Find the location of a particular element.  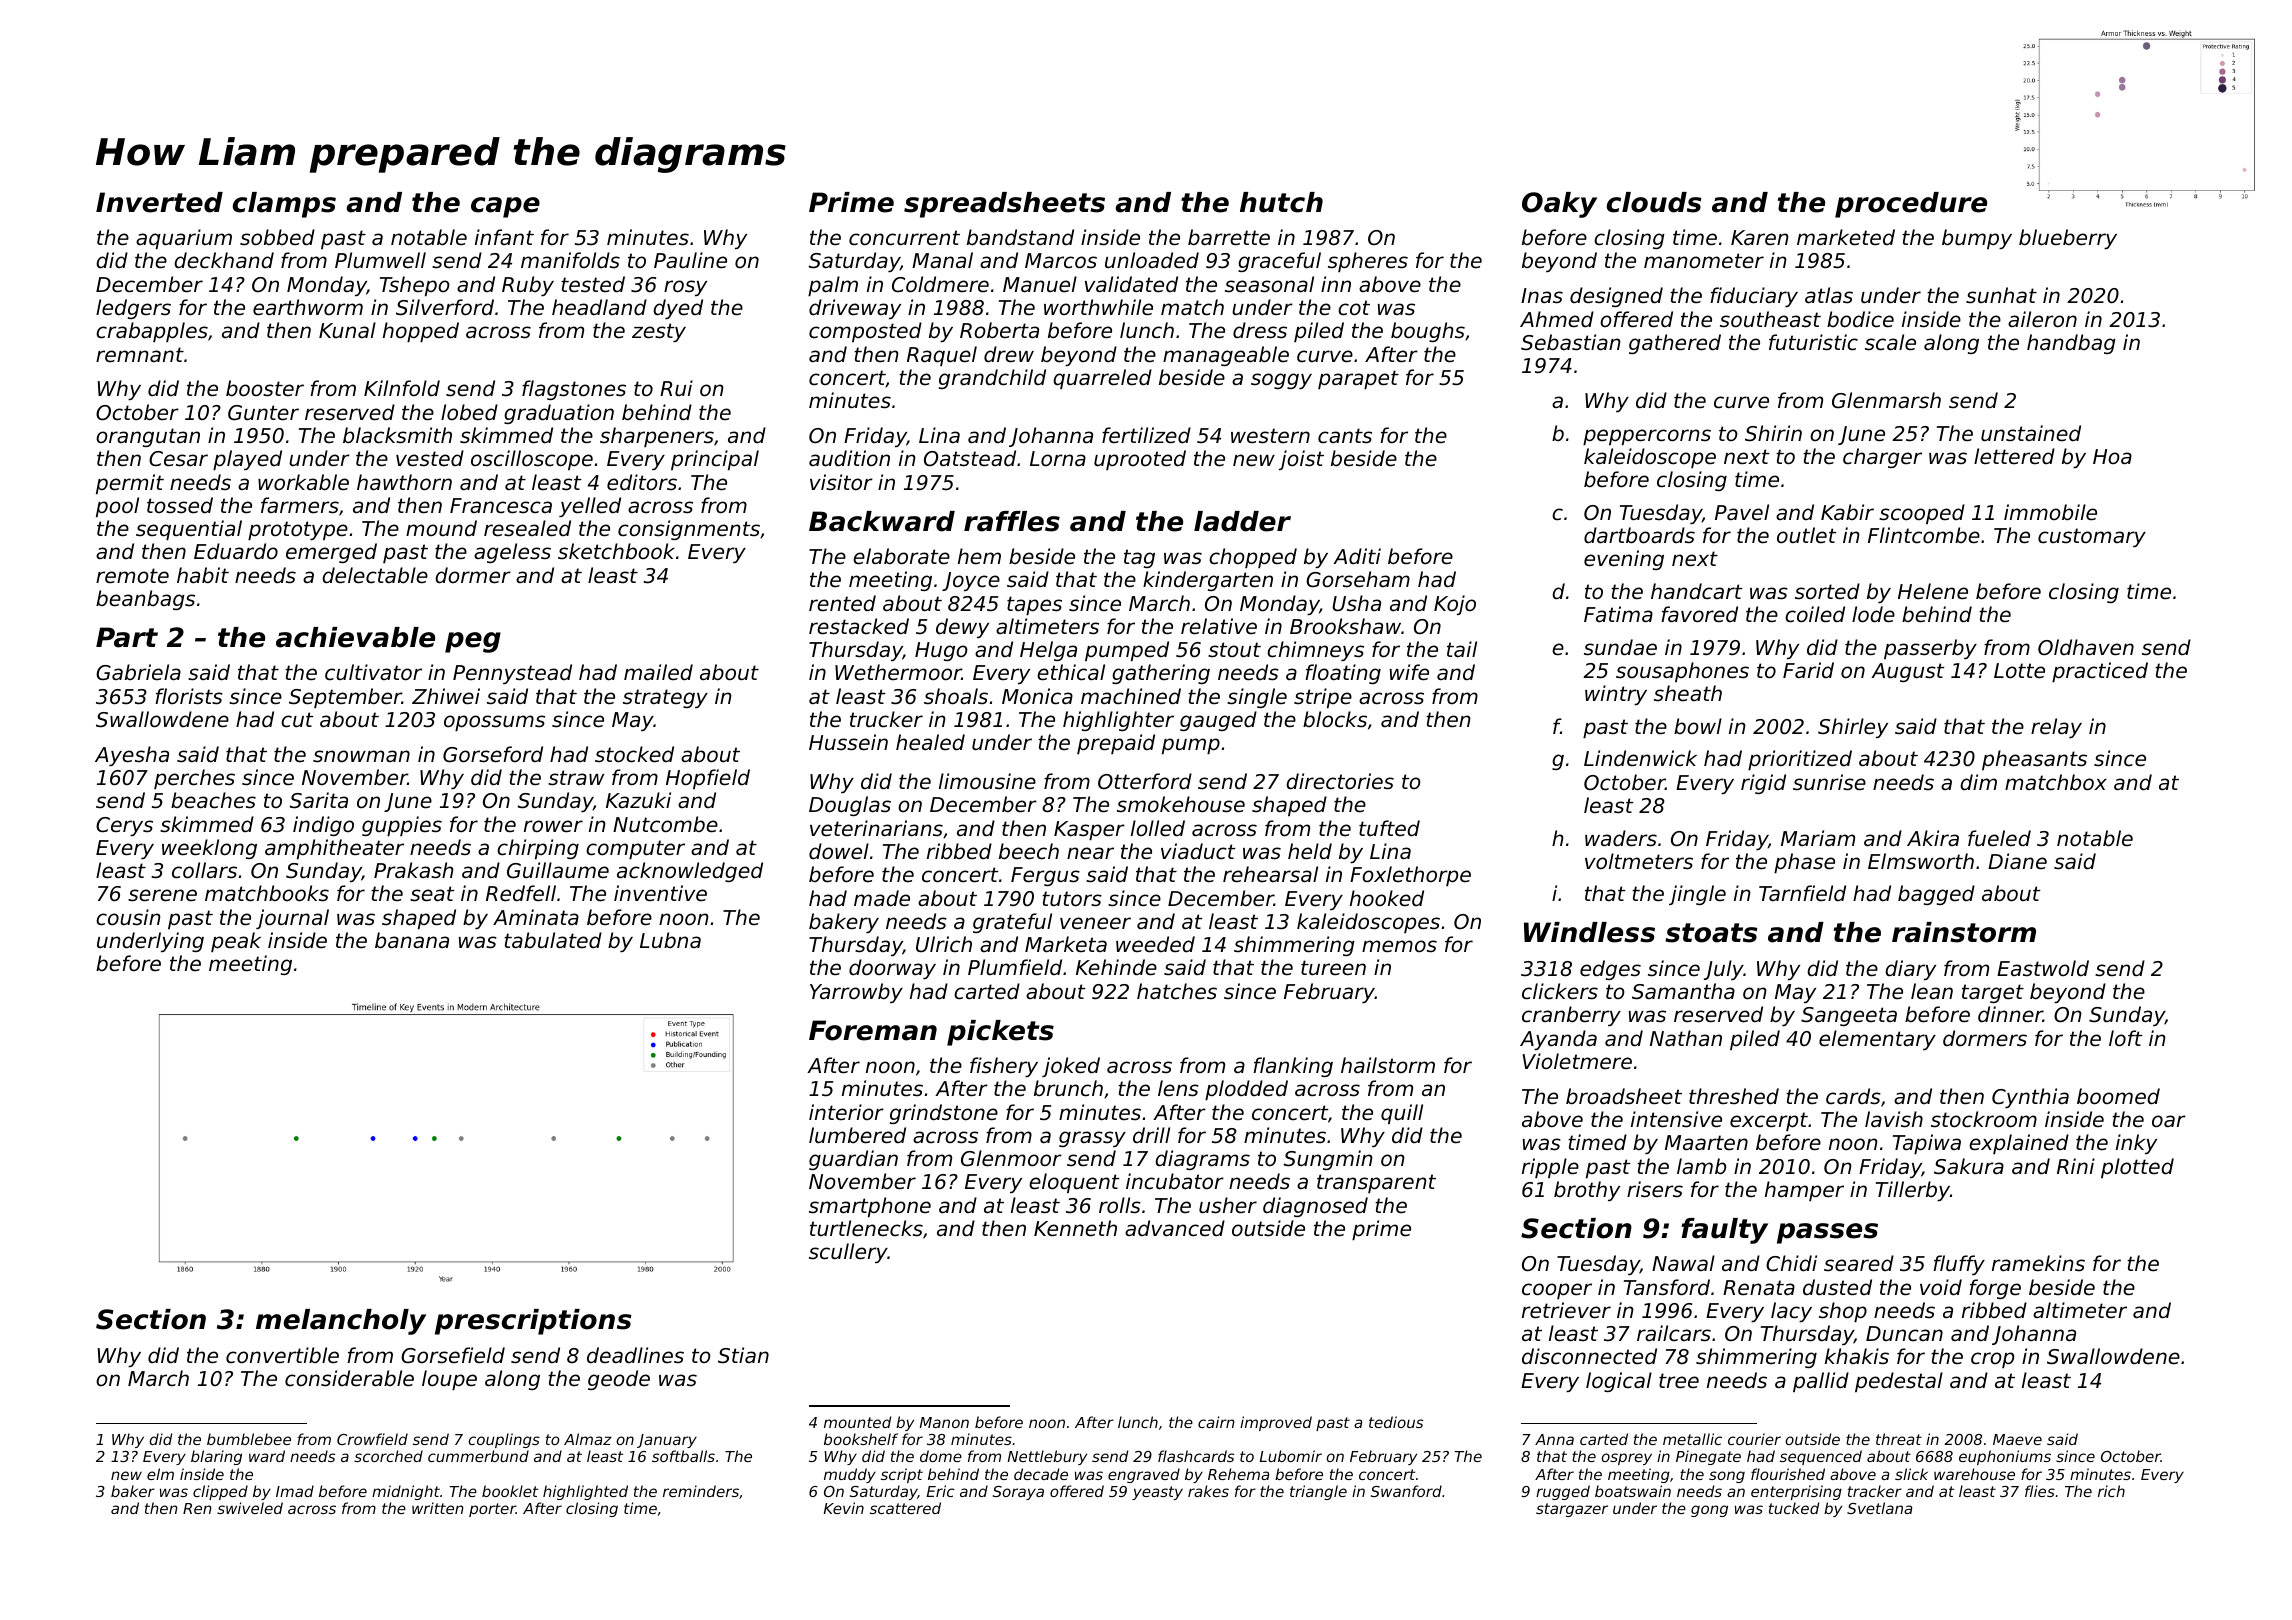

khakis is located at coordinates (1857, 1356).
